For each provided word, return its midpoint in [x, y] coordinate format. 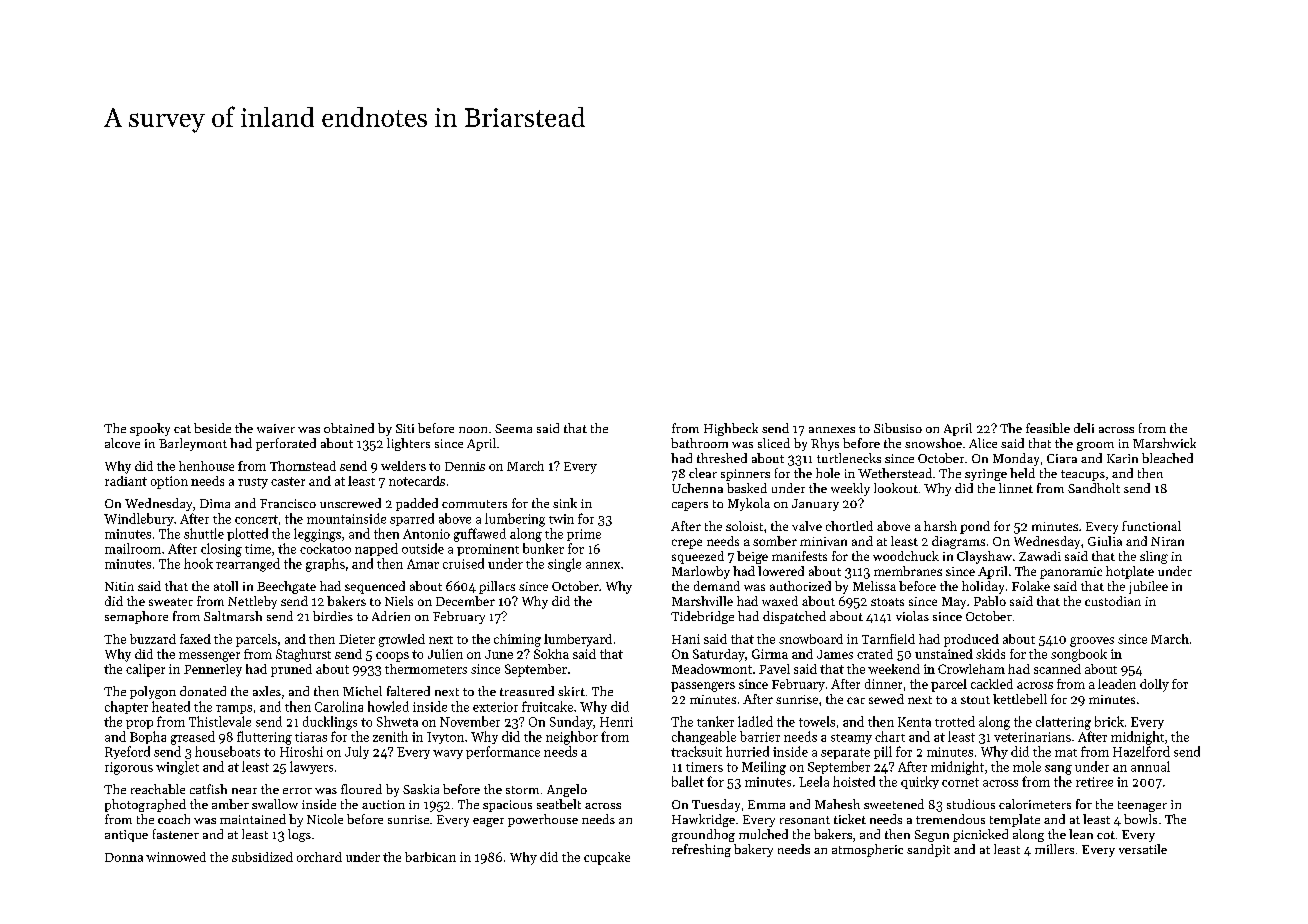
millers [1054, 849]
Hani [686, 639]
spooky [150, 429]
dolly [1154, 685]
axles [267, 691]
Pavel [774, 669]
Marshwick [1164, 443]
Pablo [990, 601]
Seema [513, 428]
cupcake [607, 858]
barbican [430, 857]
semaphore [136, 617]
